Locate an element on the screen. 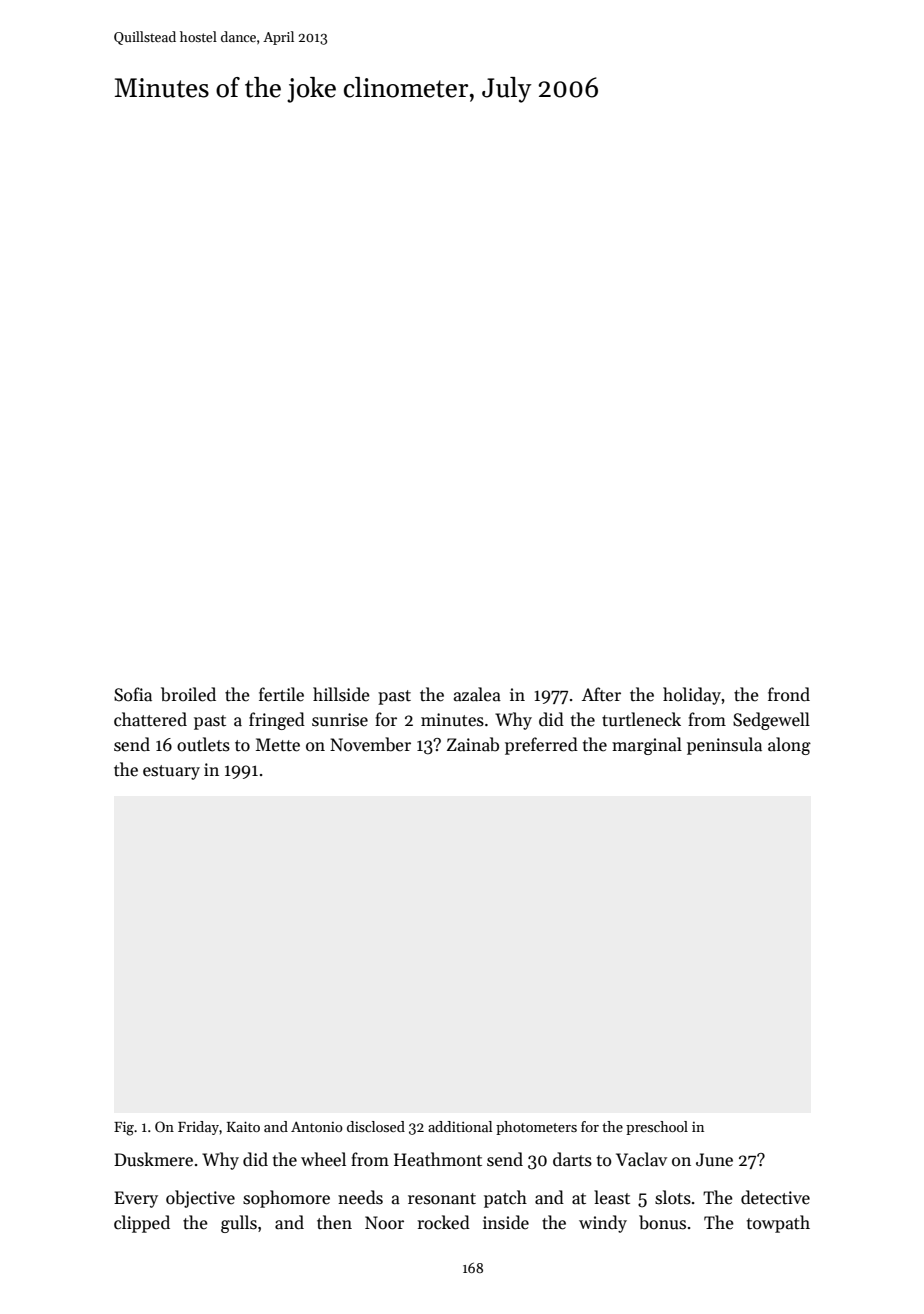 The width and height of the screenshot is (924, 1314). Duskmere is located at coordinates (153, 1159).
